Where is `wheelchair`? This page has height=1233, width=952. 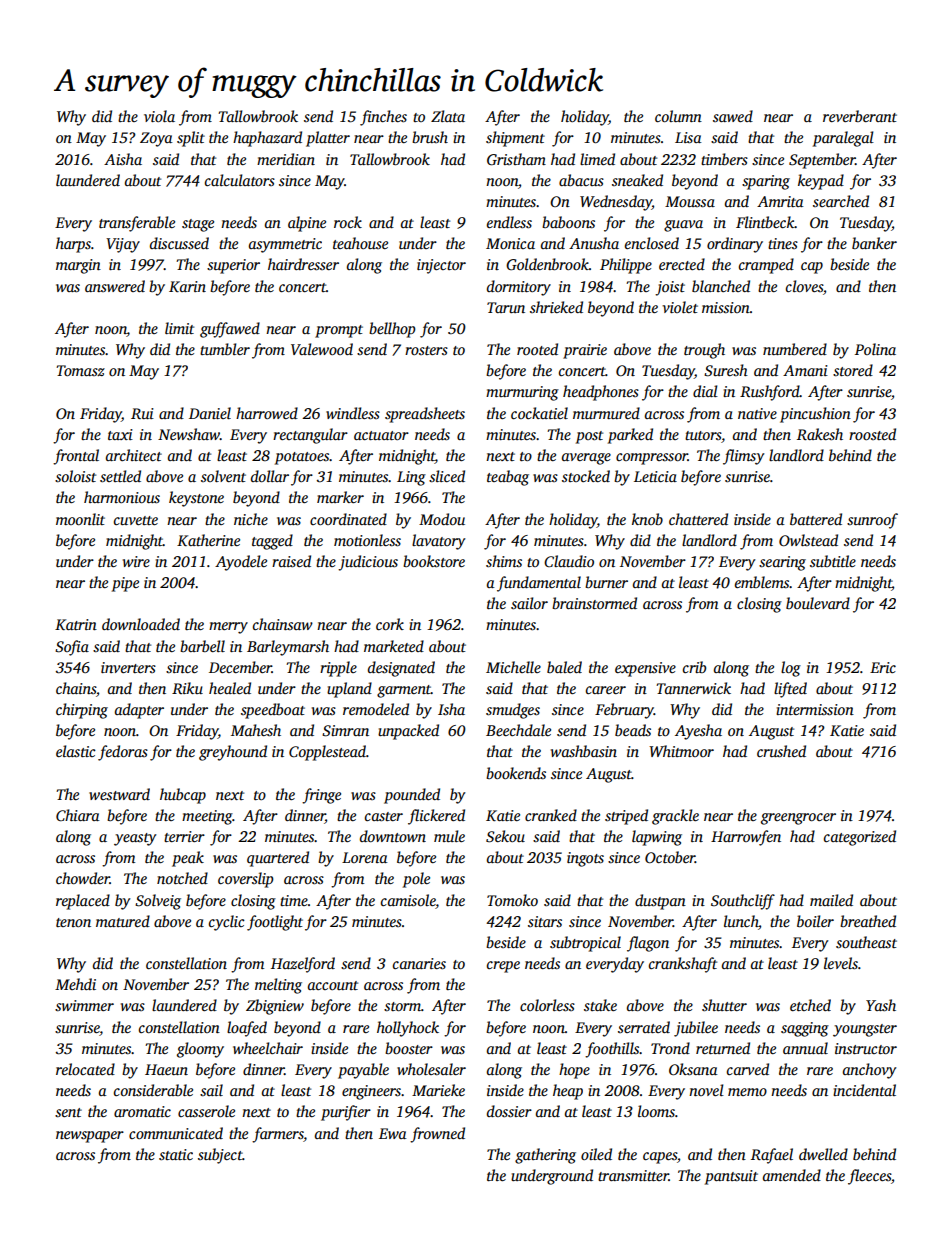
wheelchair is located at coordinates (268, 1048).
